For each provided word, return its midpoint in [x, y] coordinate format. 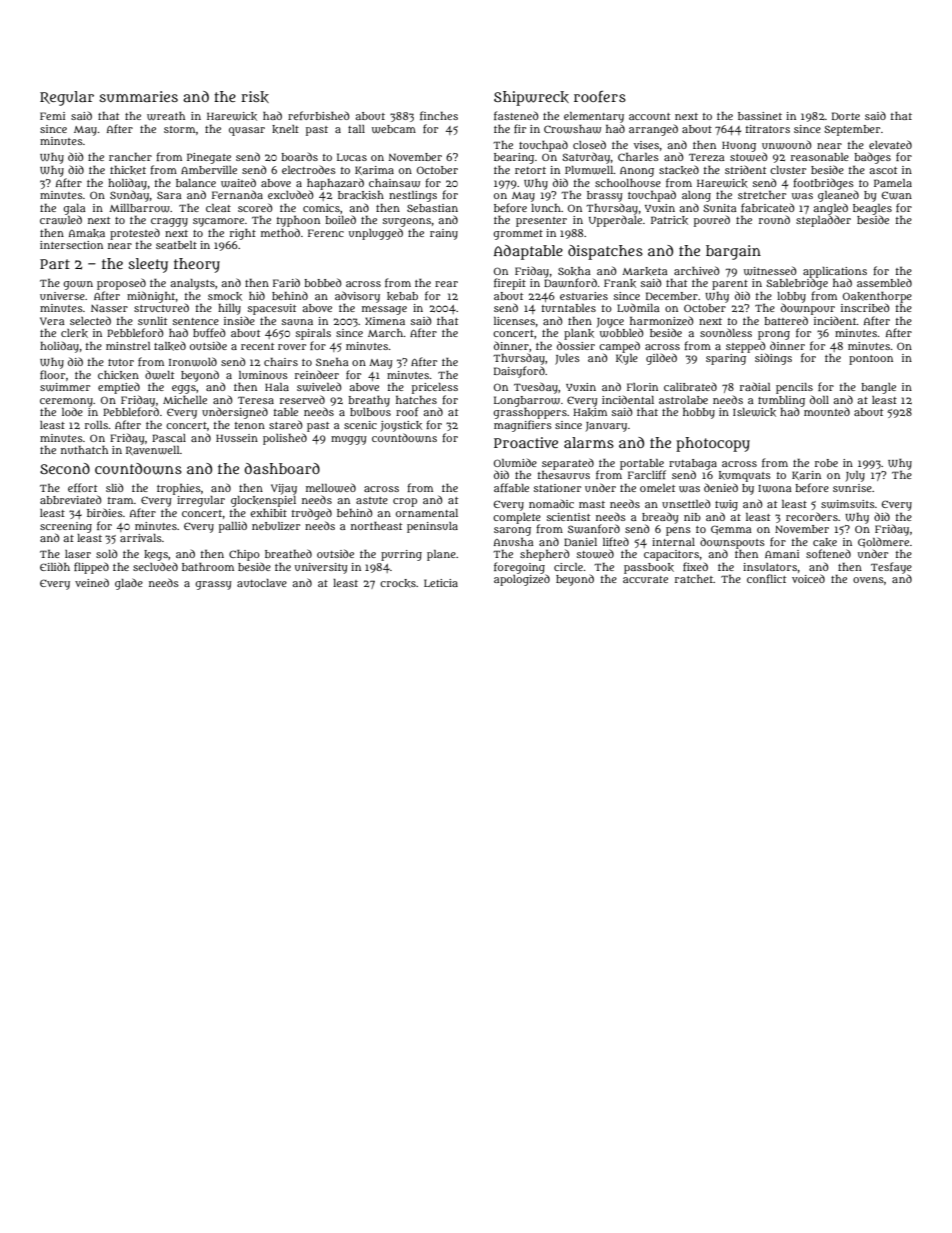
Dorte [846, 116]
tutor [121, 362]
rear [446, 284]
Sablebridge [797, 284]
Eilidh [55, 566]
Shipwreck [531, 98]
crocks [398, 583]
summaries [138, 96]
